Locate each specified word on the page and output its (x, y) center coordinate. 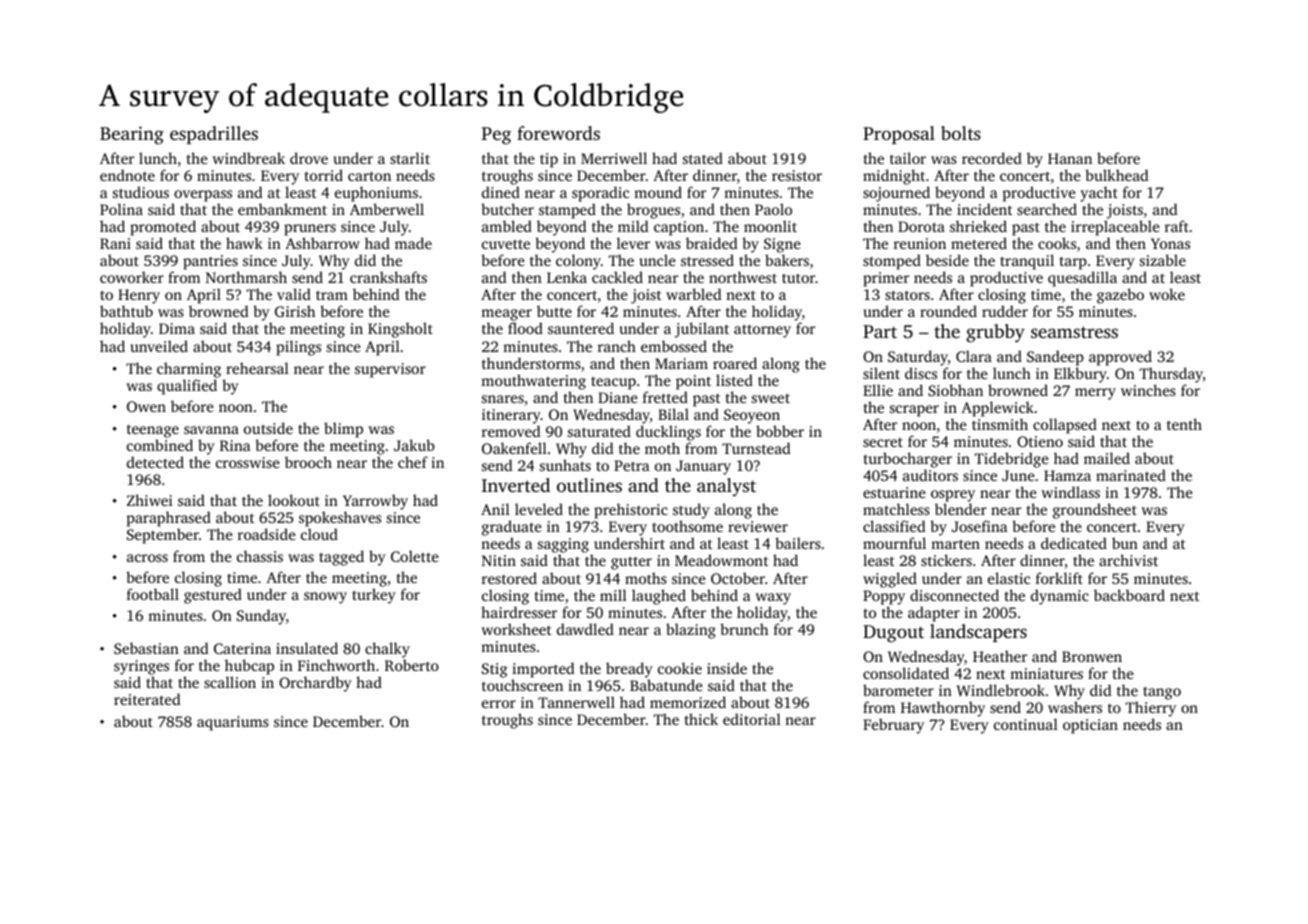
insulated (307, 648)
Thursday (1171, 375)
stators (907, 295)
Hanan (1070, 158)
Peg (496, 136)
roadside (267, 534)
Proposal (899, 135)
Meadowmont (722, 560)
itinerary (511, 416)
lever (633, 243)
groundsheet (1095, 511)
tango (1162, 693)
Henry (139, 296)
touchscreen (522, 685)
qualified (187, 387)
